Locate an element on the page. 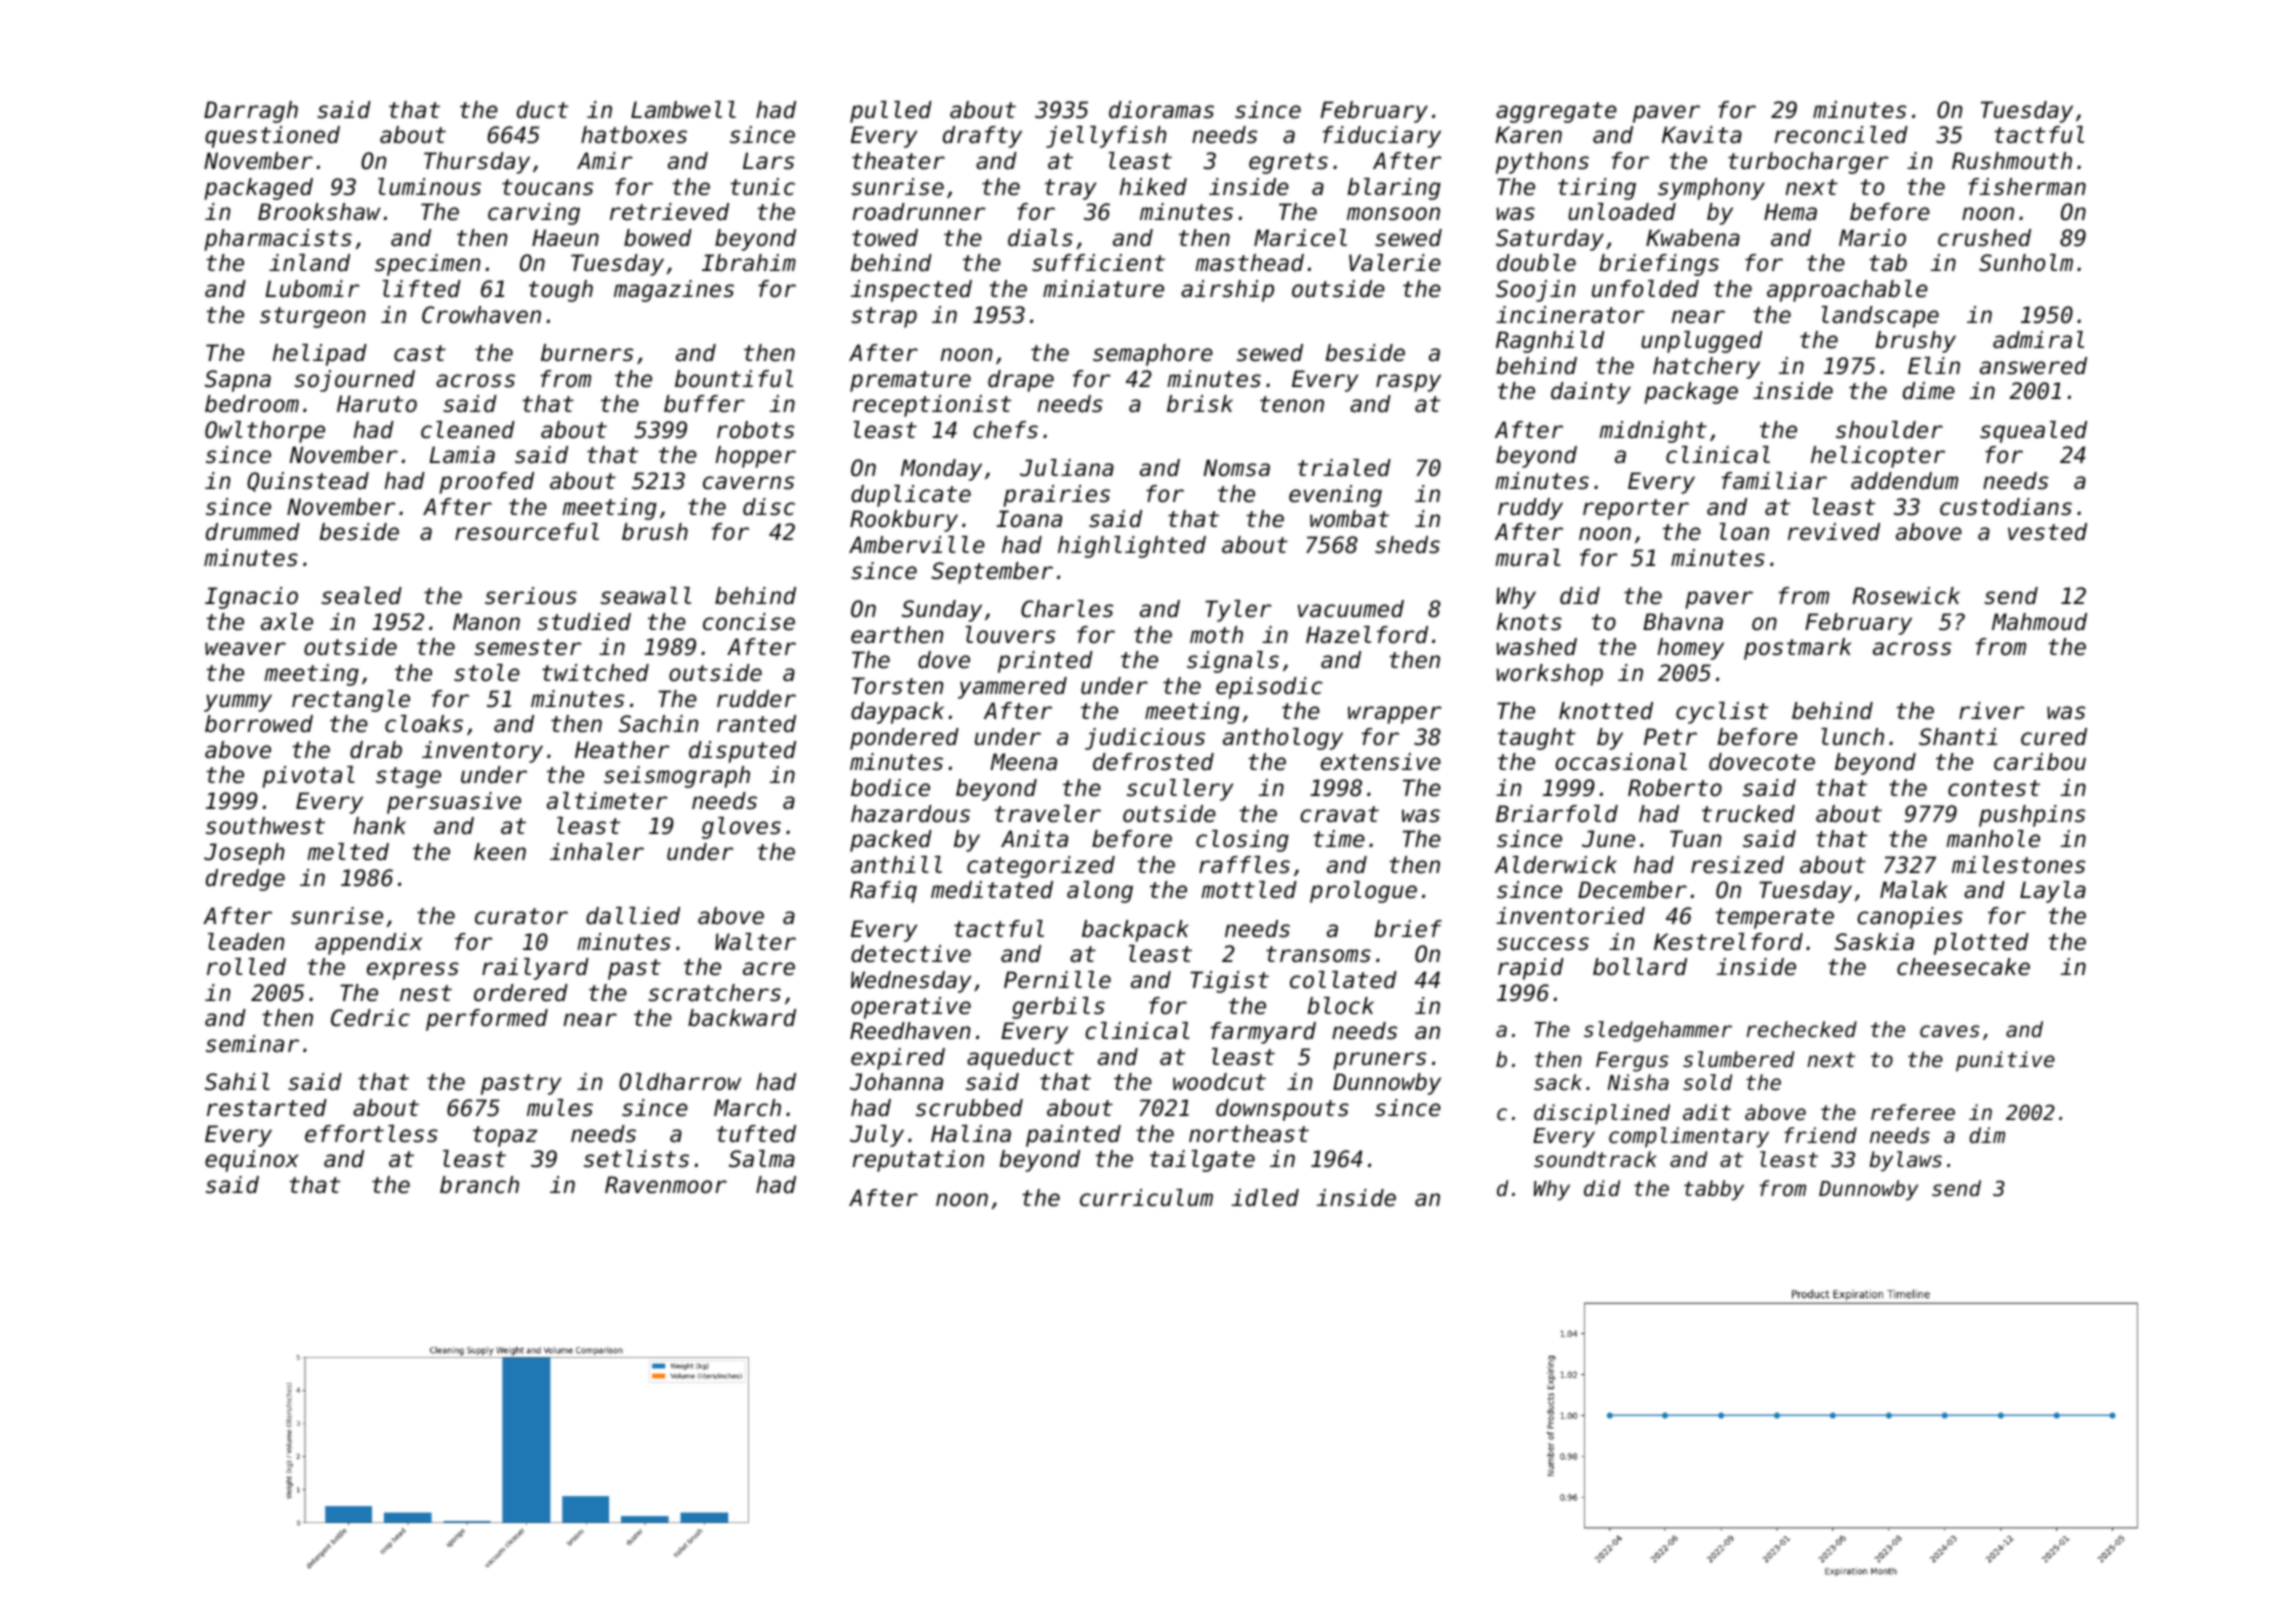 The width and height of the page is (2292, 1620). bodice is located at coordinates (890, 788).
